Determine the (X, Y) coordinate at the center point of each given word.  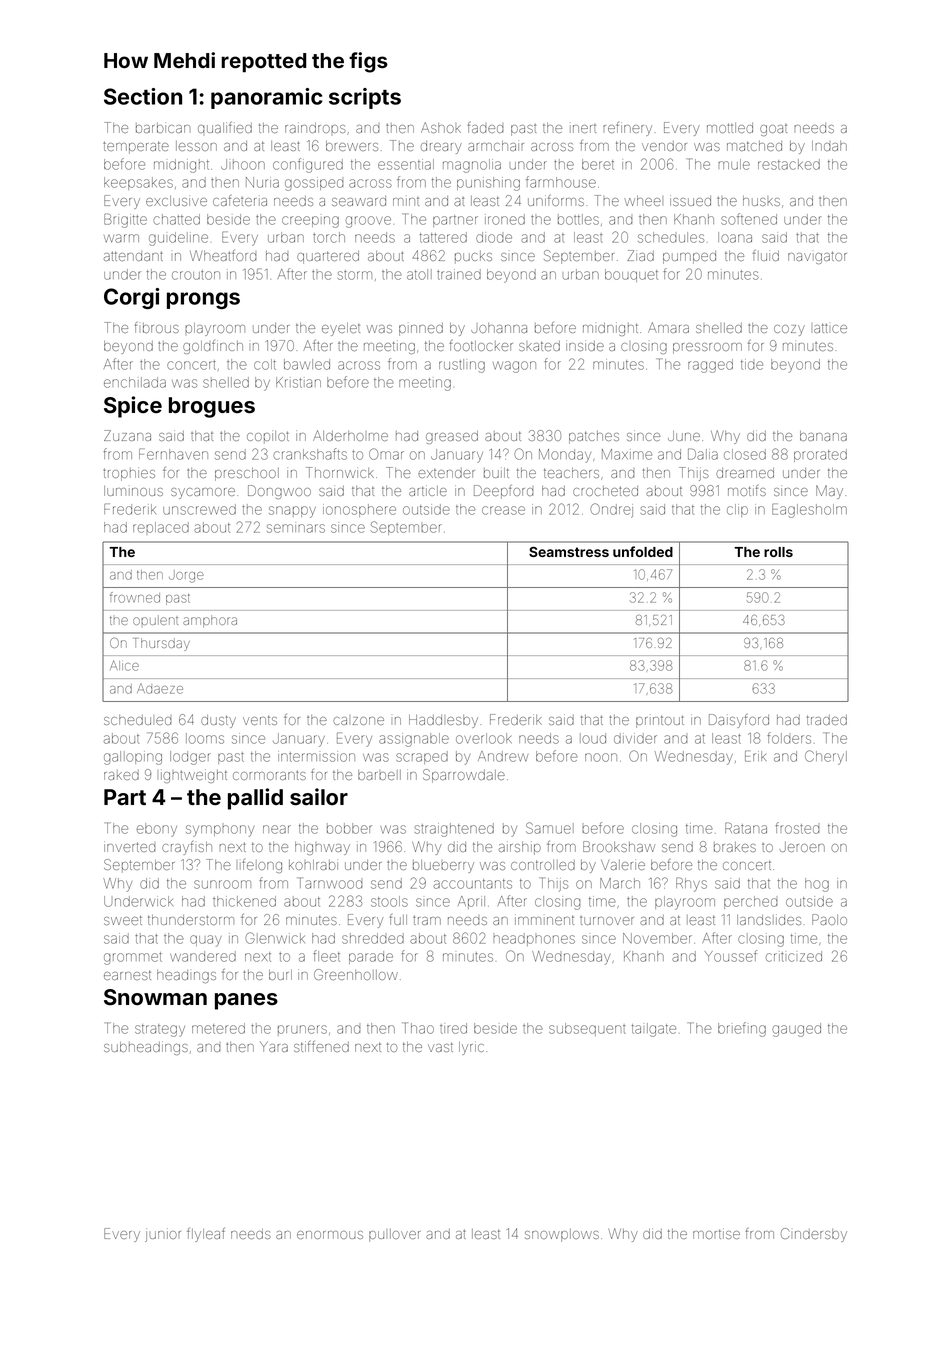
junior (163, 1235)
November (657, 938)
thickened (244, 901)
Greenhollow (356, 974)
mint (406, 201)
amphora (210, 621)
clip (737, 510)
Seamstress (569, 552)
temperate (136, 147)
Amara (668, 327)
